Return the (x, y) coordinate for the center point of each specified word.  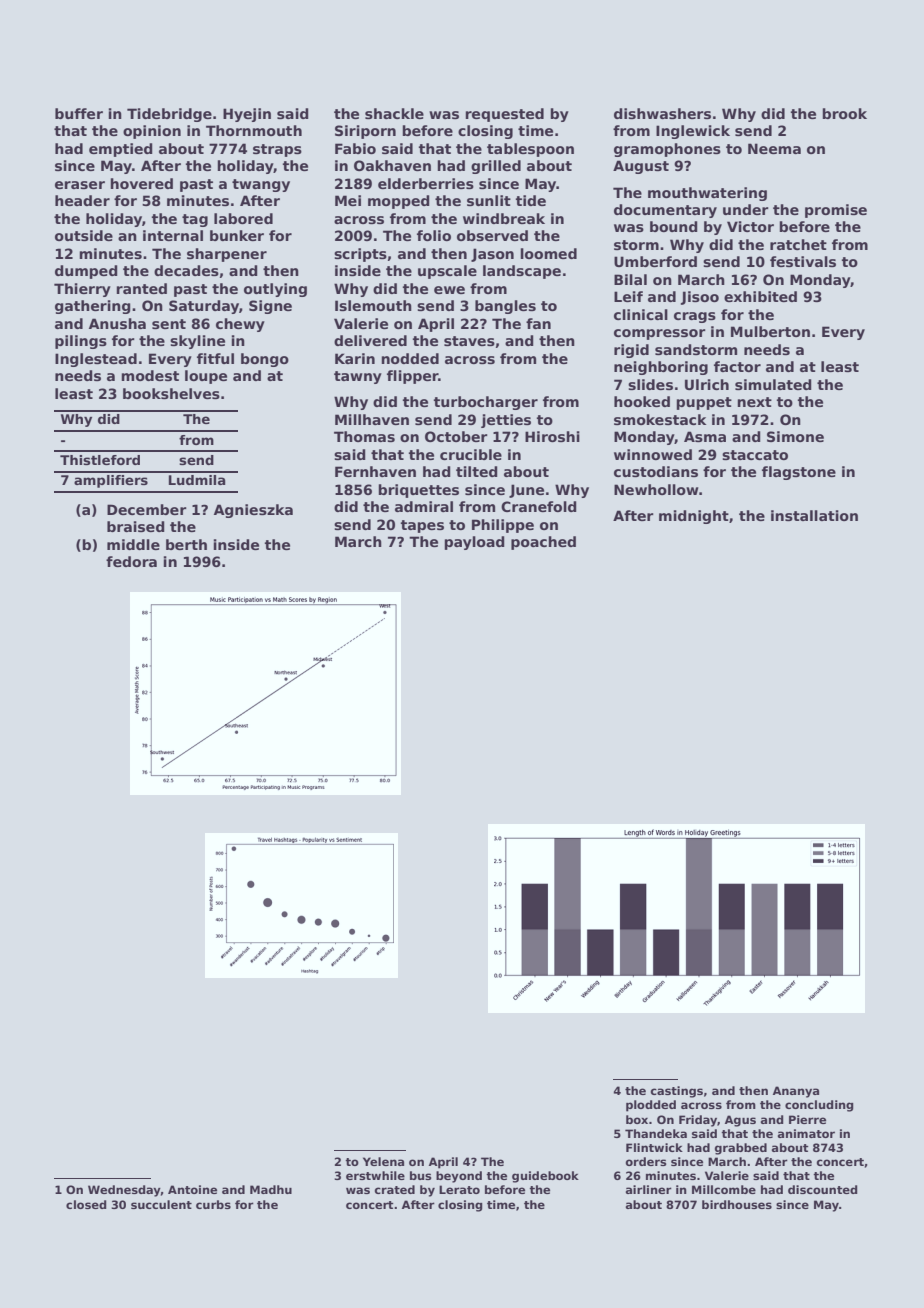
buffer (79, 113)
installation (814, 515)
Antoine (192, 1189)
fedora (131, 561)
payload (474, 543)
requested (504, 115)
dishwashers (662, 113)
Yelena (383, 1161)
